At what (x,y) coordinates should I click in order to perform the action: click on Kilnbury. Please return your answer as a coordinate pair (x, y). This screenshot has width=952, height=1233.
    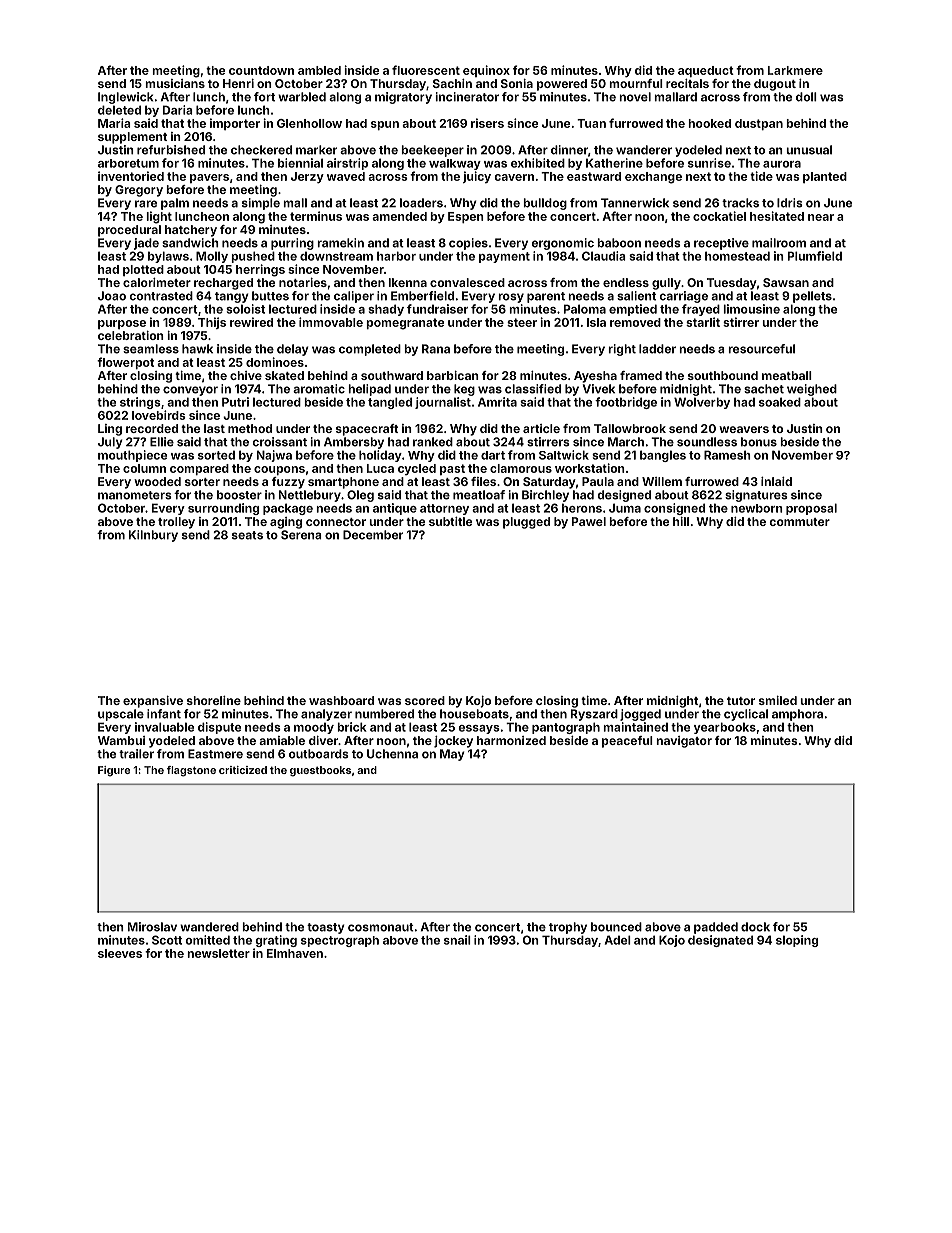
    Looking at the image, I should click on (153, 536).
